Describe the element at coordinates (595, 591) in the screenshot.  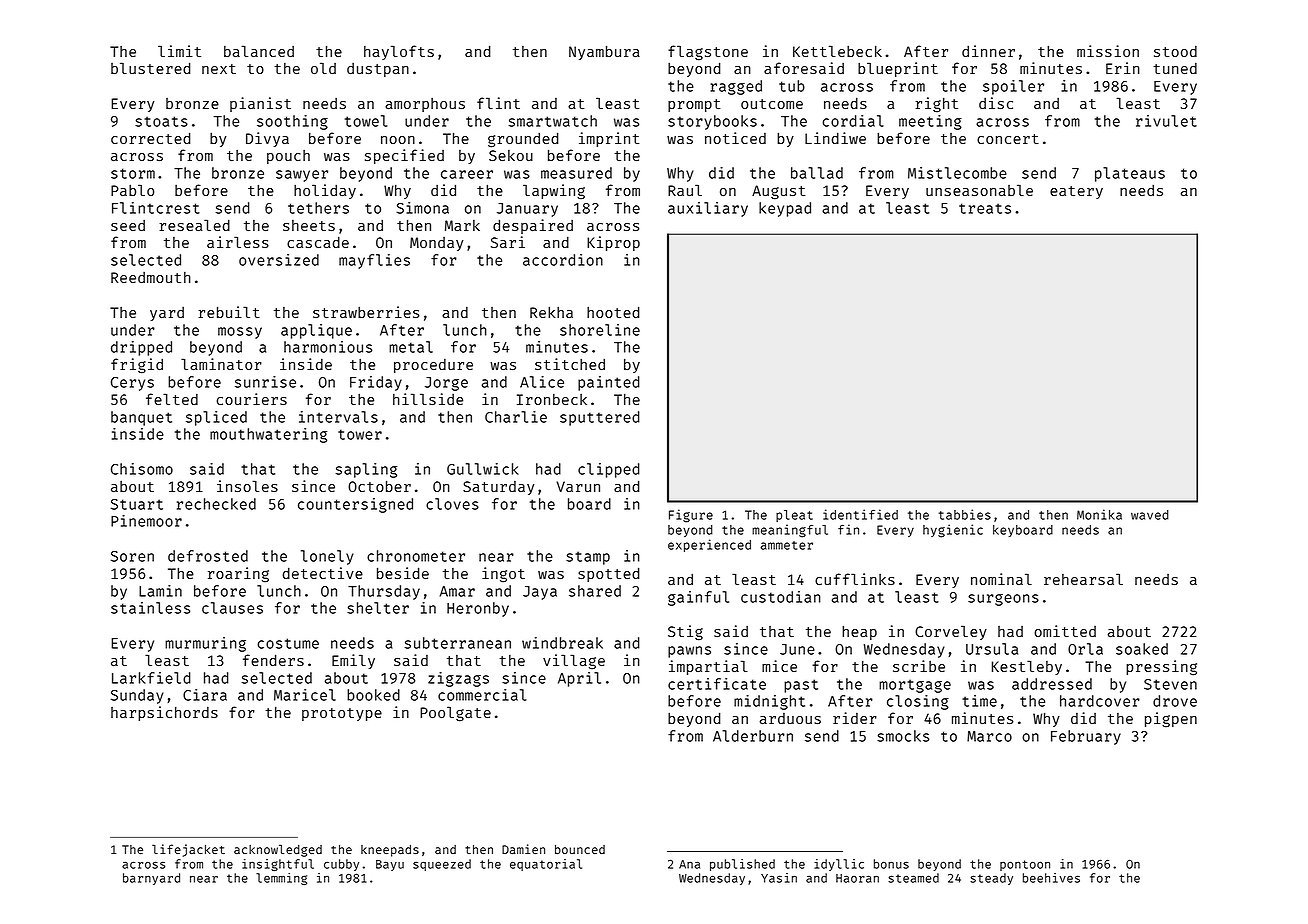
I see `shared` at that location.
